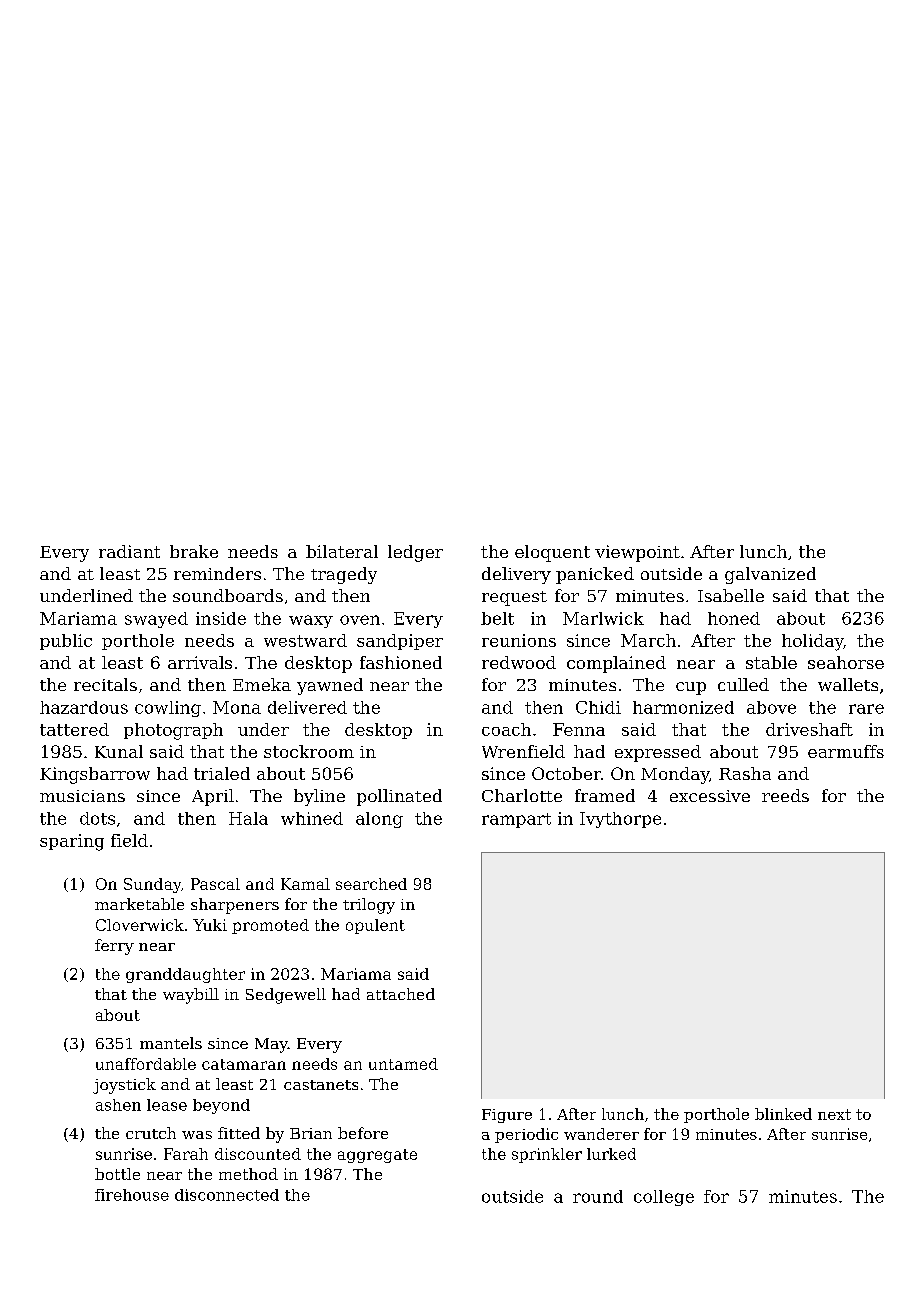 The width and height of the screenshot is (924, 1308). I want to click on brake, so click(194, 551).
